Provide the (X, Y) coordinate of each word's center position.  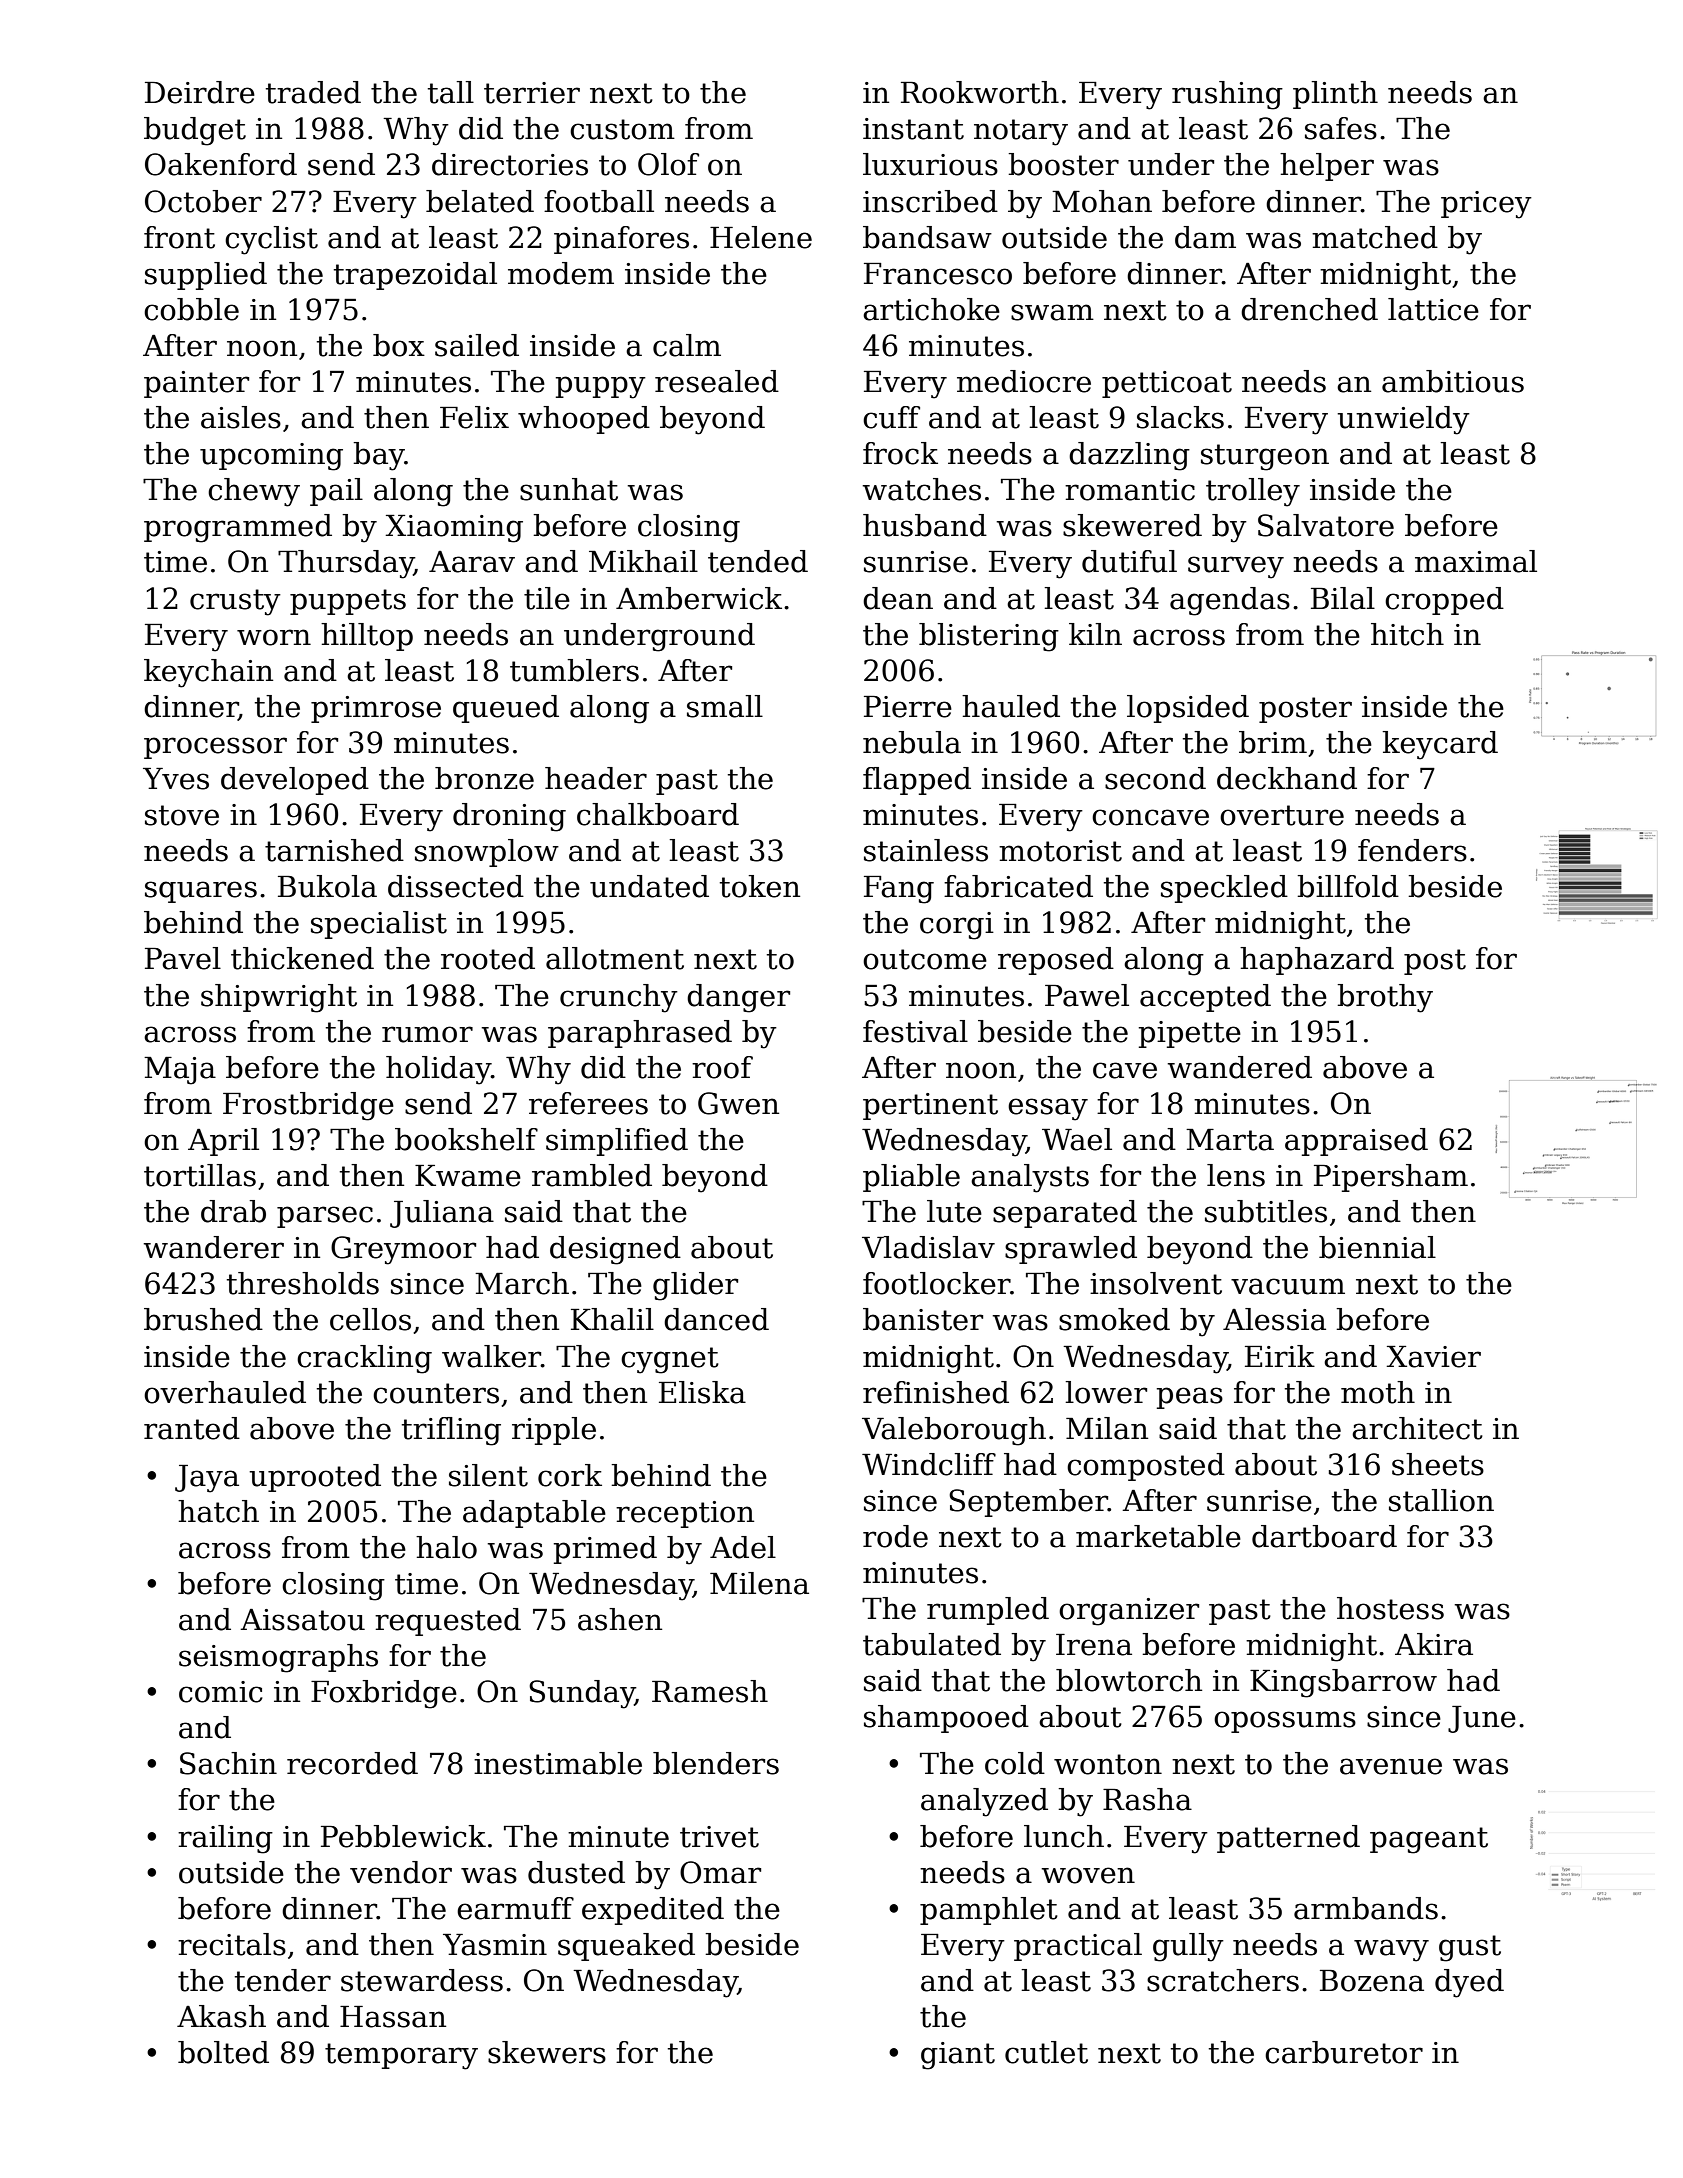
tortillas (200, 1175)
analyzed (984, 1802)
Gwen (738, 1103)
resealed (717, 381)
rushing (1227, 95)
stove (182, 815)
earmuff (515, 1908)
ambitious (1453, 381)
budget (195, 131)
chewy (254, 492)
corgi (957, 926)
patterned (1288, 1839)
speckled (1224, 889)
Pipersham (1391, 1178)
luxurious (930, 164)
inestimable (558, 1763)
